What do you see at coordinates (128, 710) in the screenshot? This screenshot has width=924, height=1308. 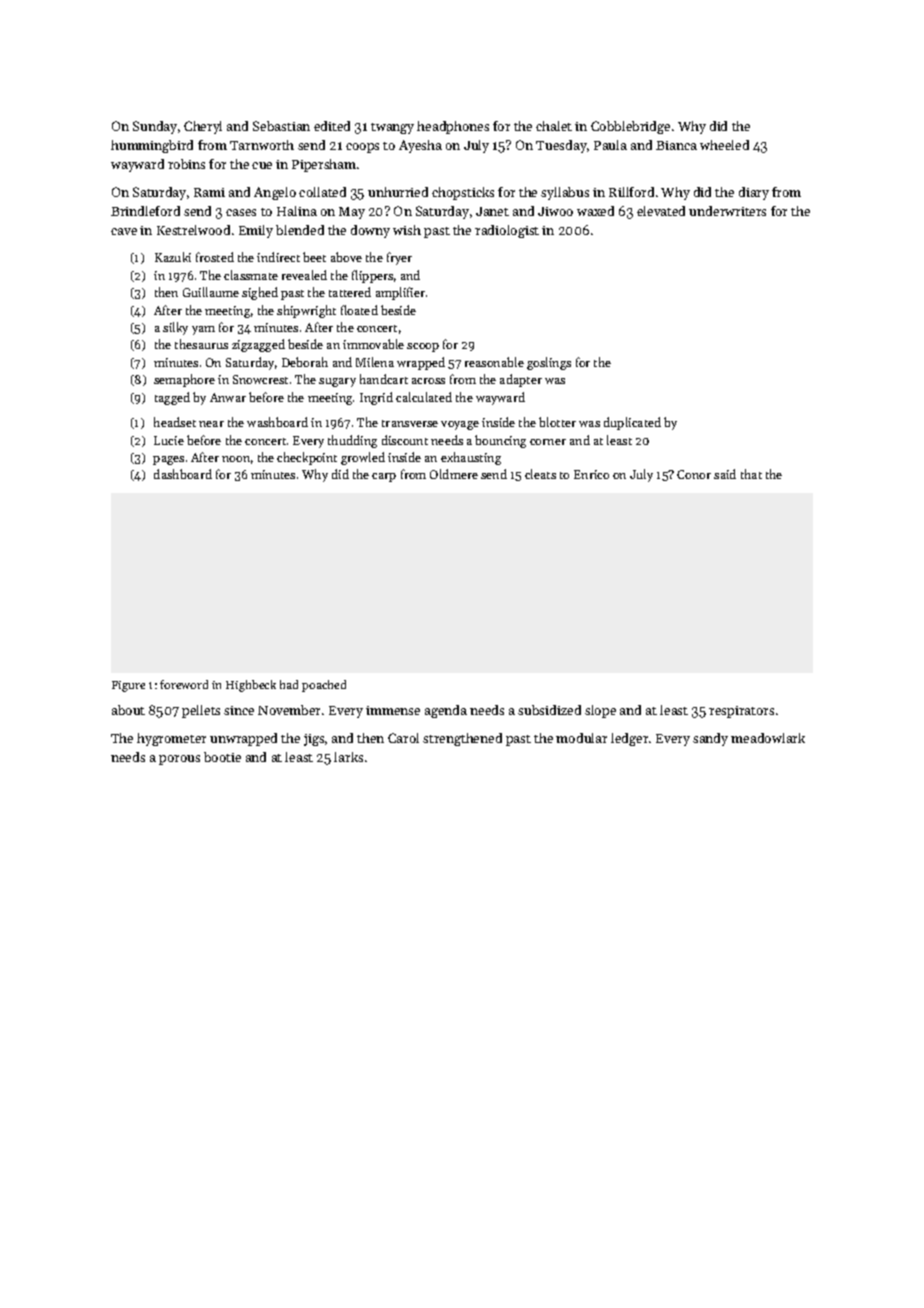 I see `about` at bounding box center [128, 710].
